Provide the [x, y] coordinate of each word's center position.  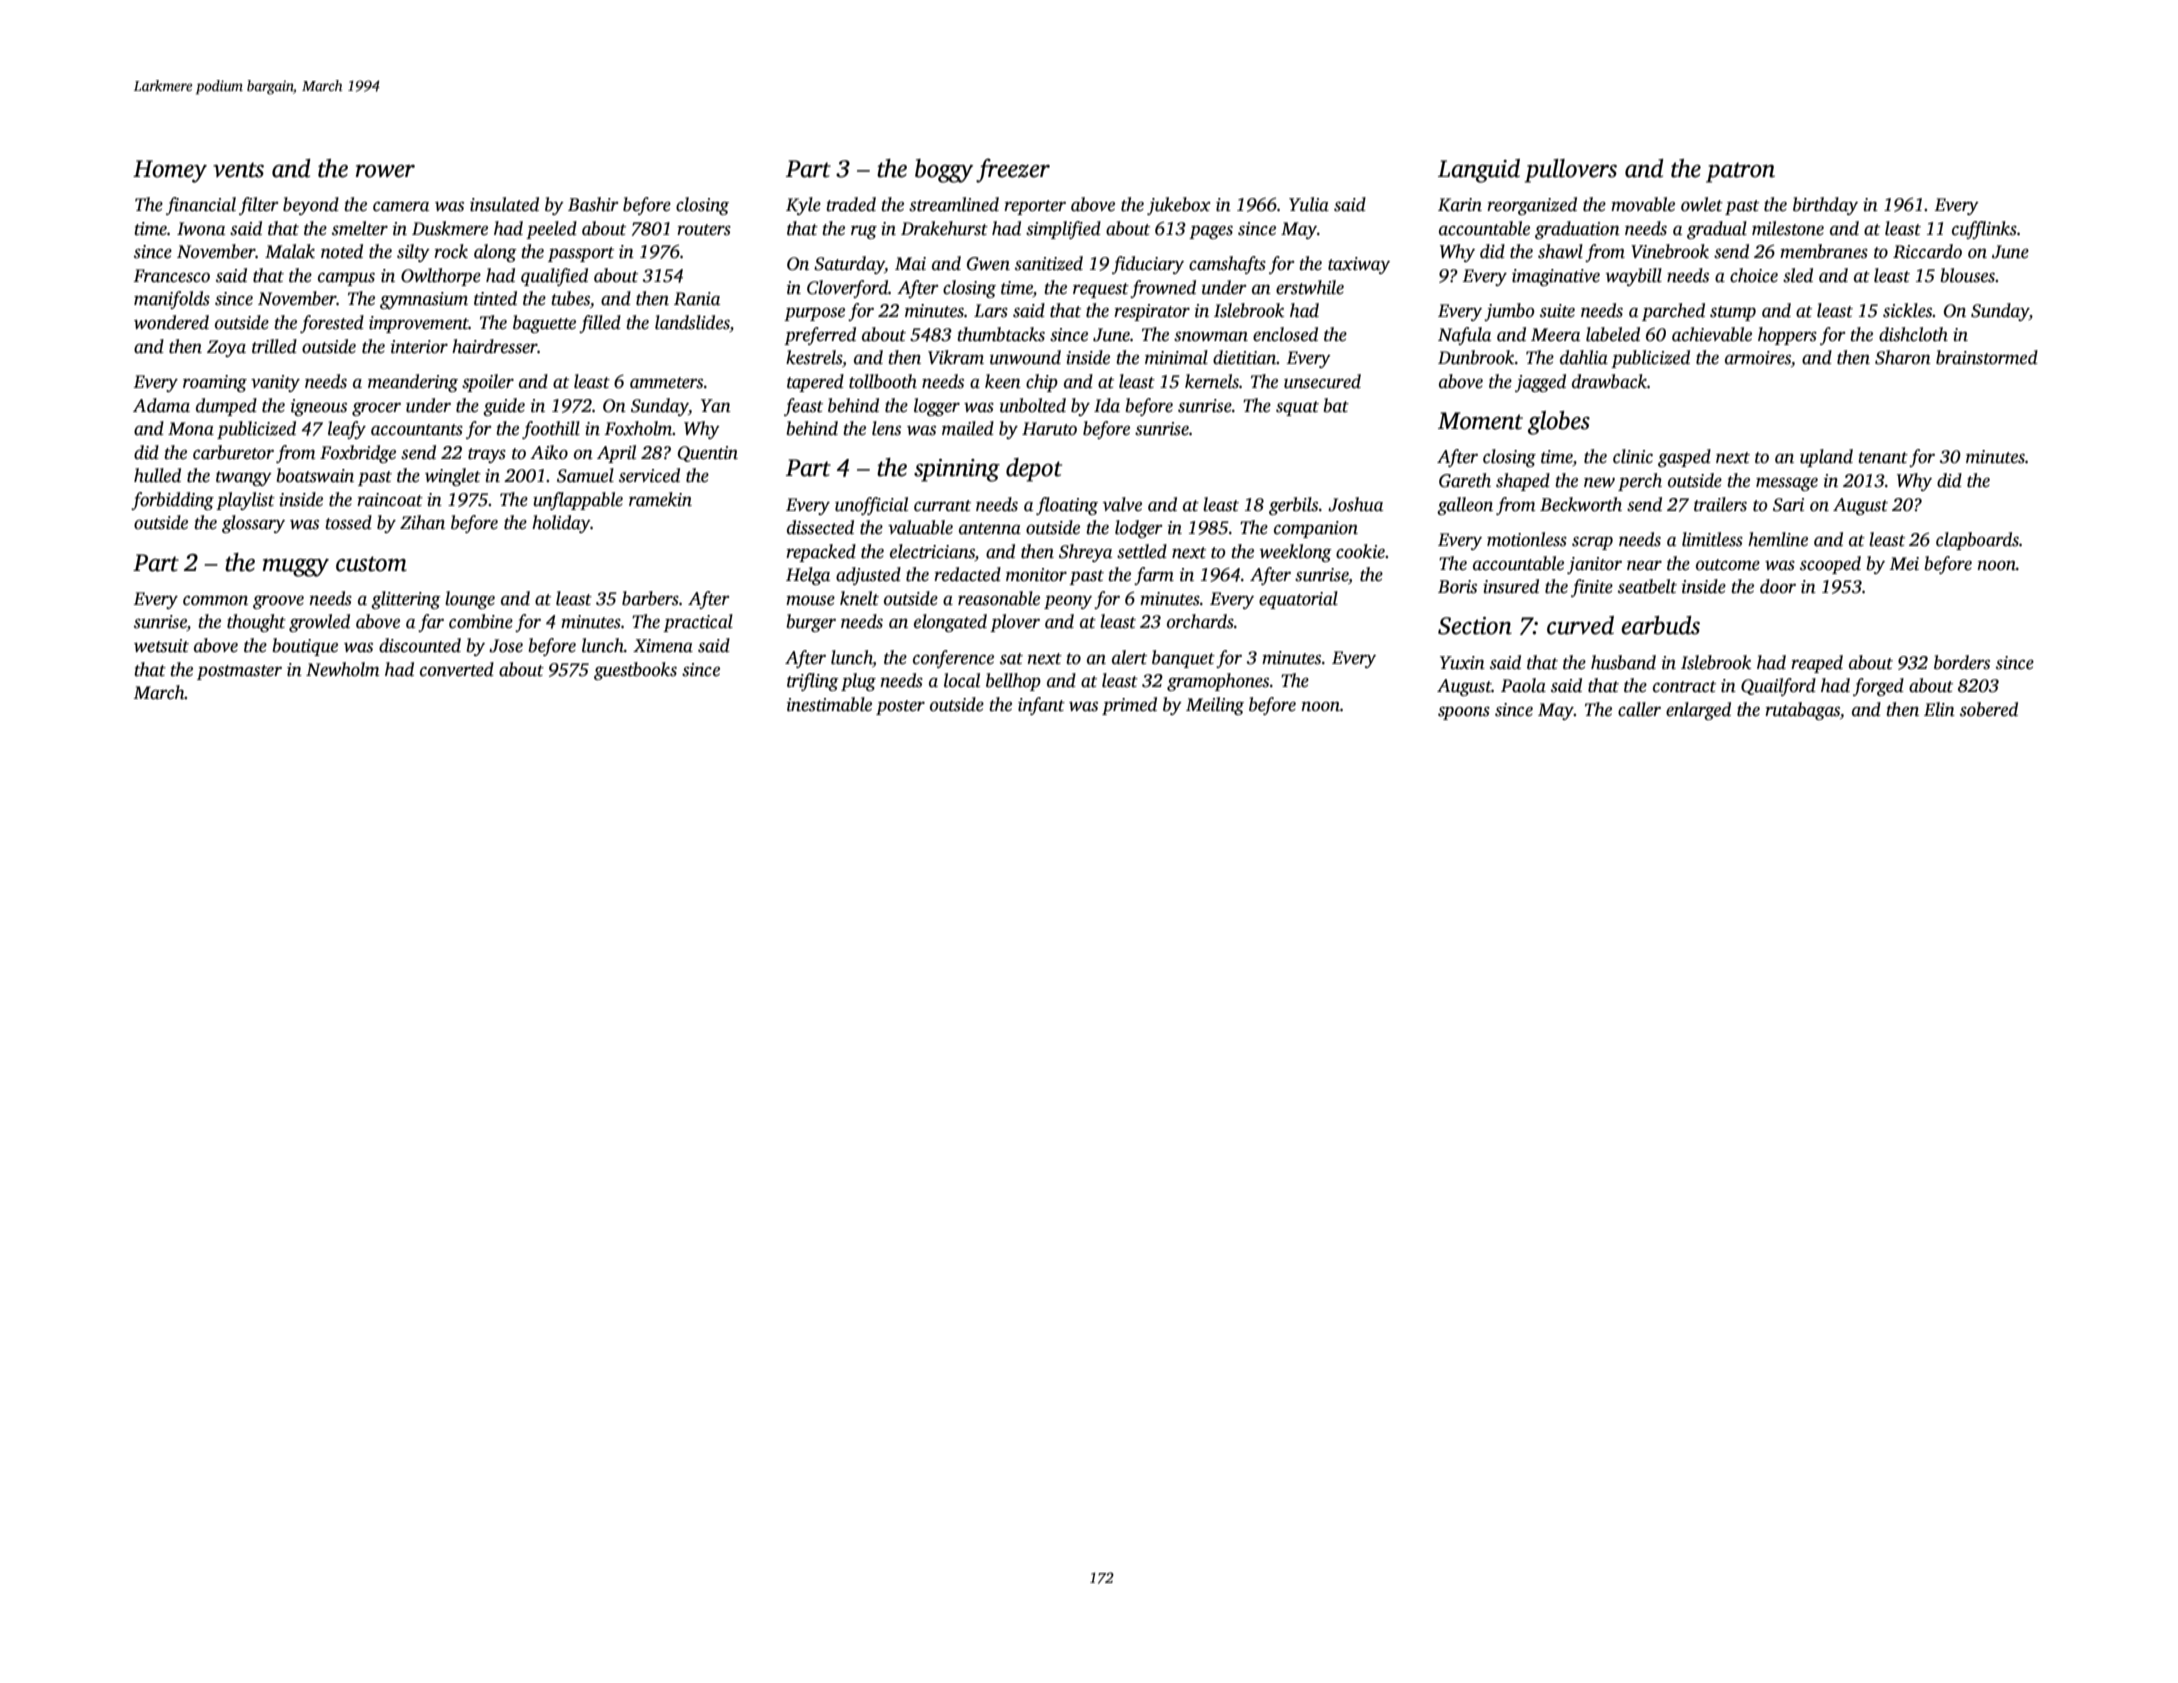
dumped [226, 407]
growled [319, 623]
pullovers [1571, 171]
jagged [1540, 383]
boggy [944, 171]
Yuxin [1462, 663]
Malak [290, 251]
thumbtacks [1001, 334]
